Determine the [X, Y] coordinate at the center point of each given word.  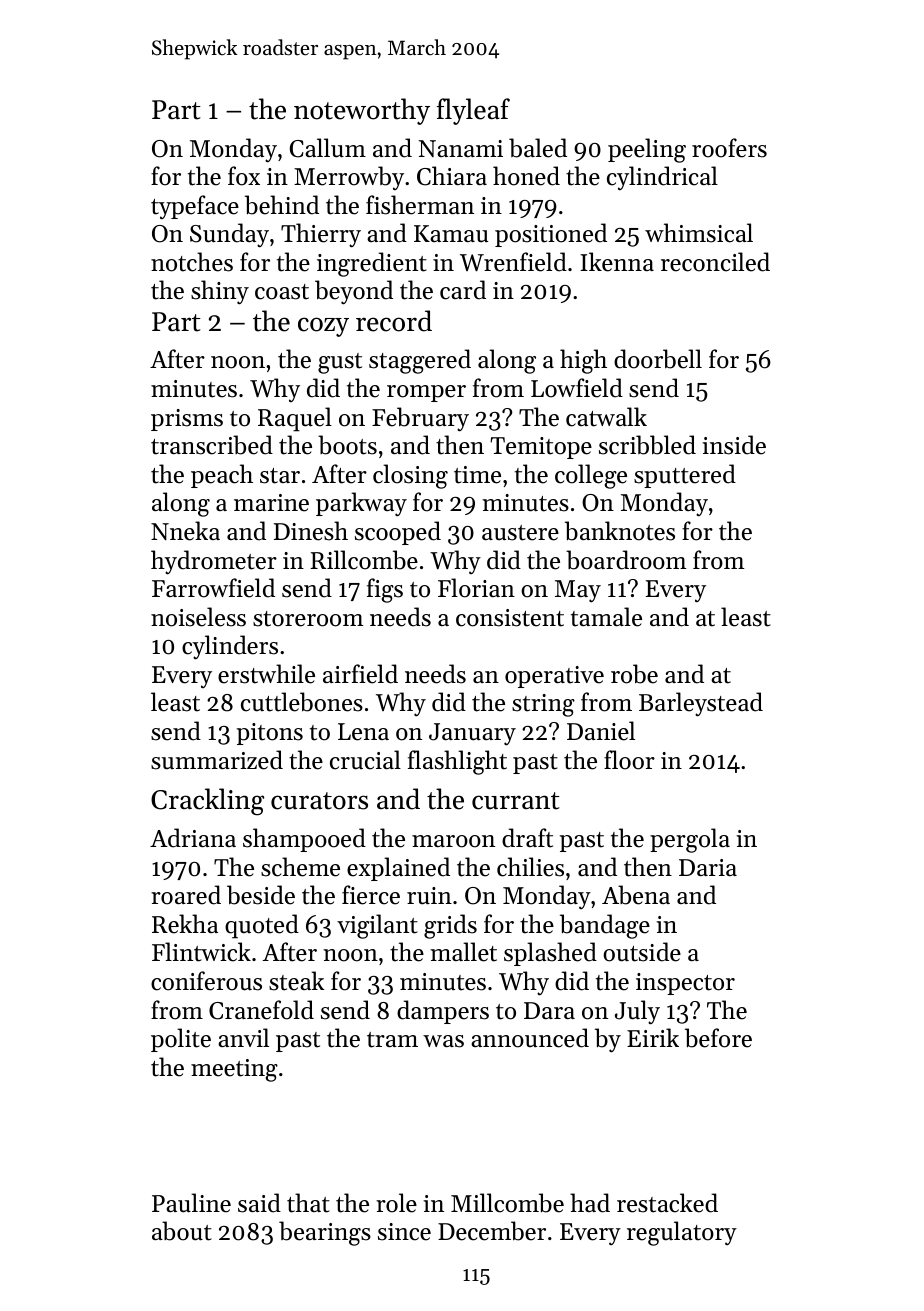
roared [186, 895]
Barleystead [701, 704]
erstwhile [266, 674]
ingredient [372, 264]
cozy [323, 327]
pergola [690, 840]
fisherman [420, 205]
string [543, 705]
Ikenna [617, 262]
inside [734, 445]
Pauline [191, 1203]
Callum [328, 148]
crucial [365, 760]
